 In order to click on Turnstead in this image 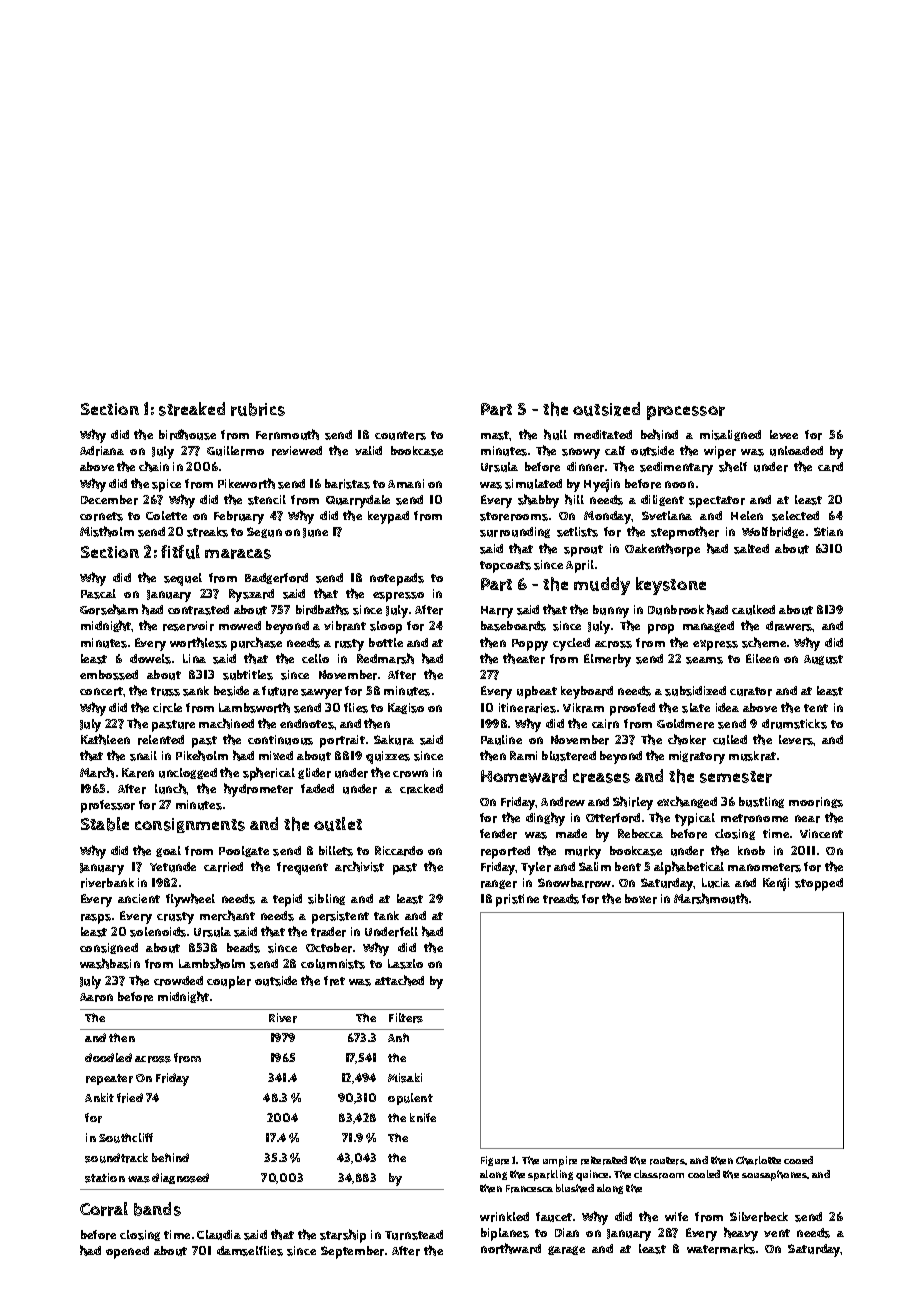, I will do `click(414, 1235)`.
